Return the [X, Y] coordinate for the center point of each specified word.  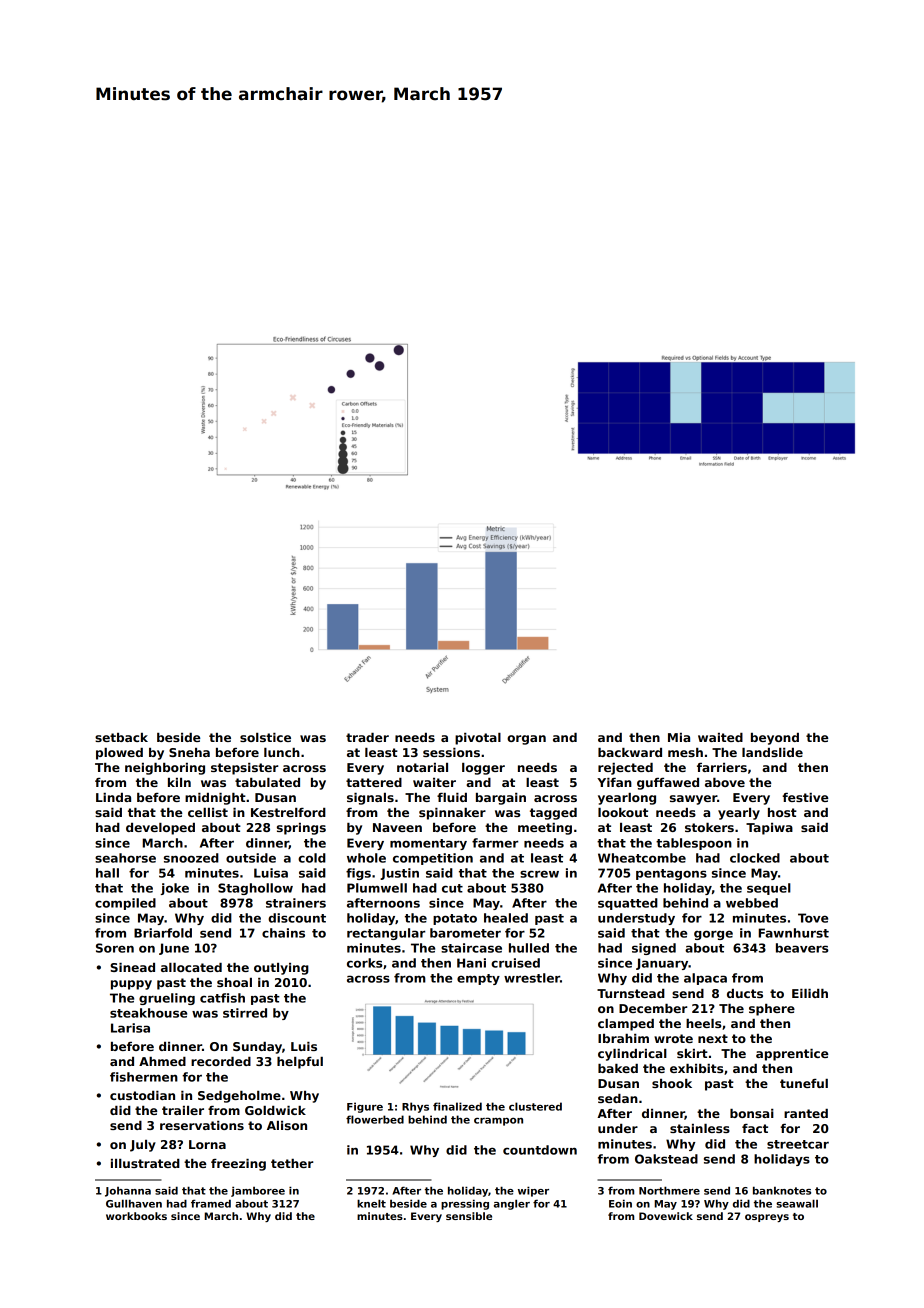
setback [121, 737]
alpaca [705, 979]
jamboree [258, 1191]
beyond [775, 739]
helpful [300, 1063]
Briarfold [163, 933]
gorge [713, 935]
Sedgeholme [239, 1097]
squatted [628, 904]
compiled [125, 904]
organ [526, 740]
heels [703, 1023]
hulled [529, 948]
